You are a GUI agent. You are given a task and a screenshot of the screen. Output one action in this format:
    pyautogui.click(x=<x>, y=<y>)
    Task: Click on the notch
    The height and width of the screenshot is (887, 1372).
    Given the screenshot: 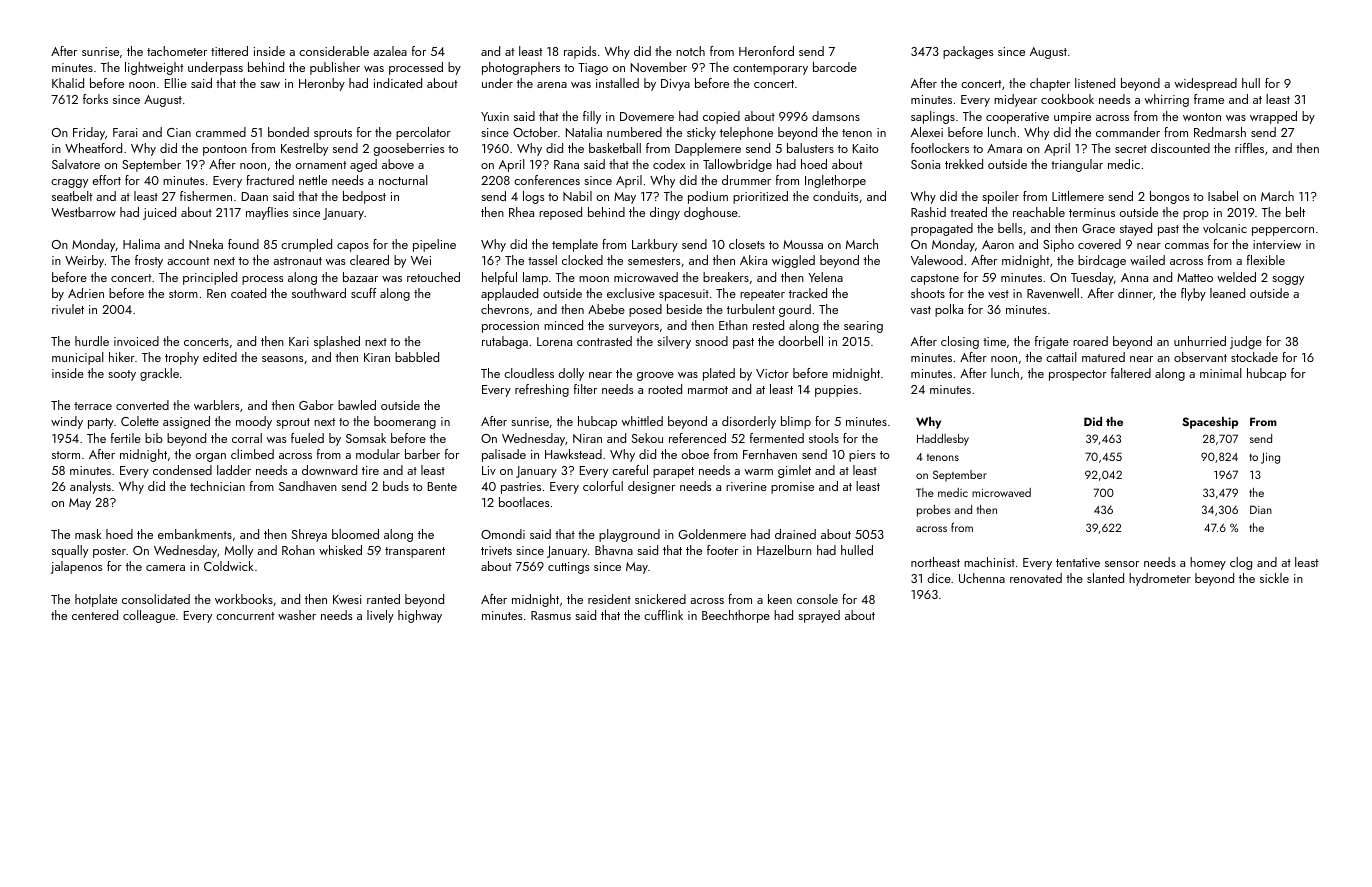 What is the action you would take?
    pyautogui.click(x=690, y=51)
